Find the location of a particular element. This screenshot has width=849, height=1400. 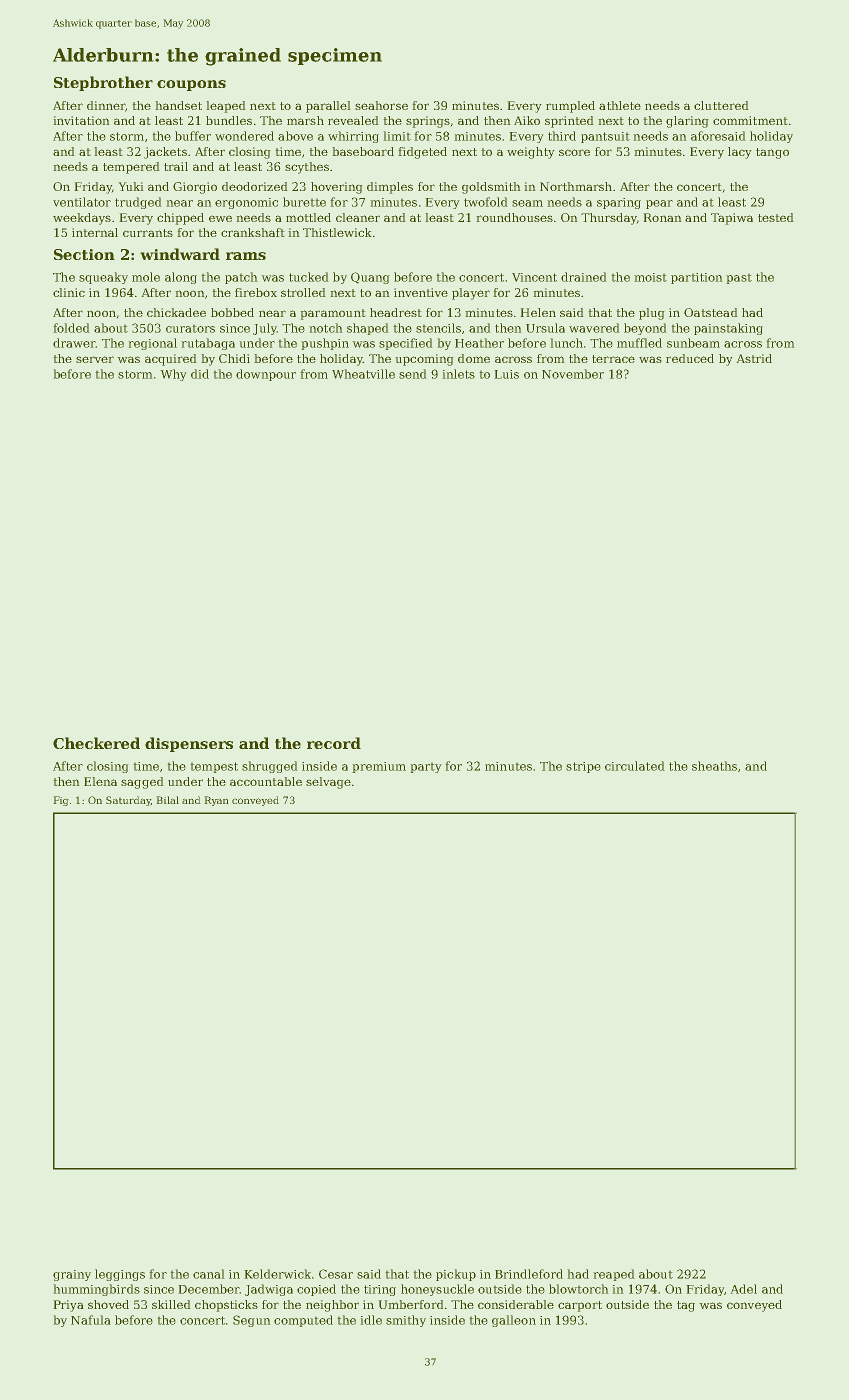

circulated is located at coordinates (634, 766).
